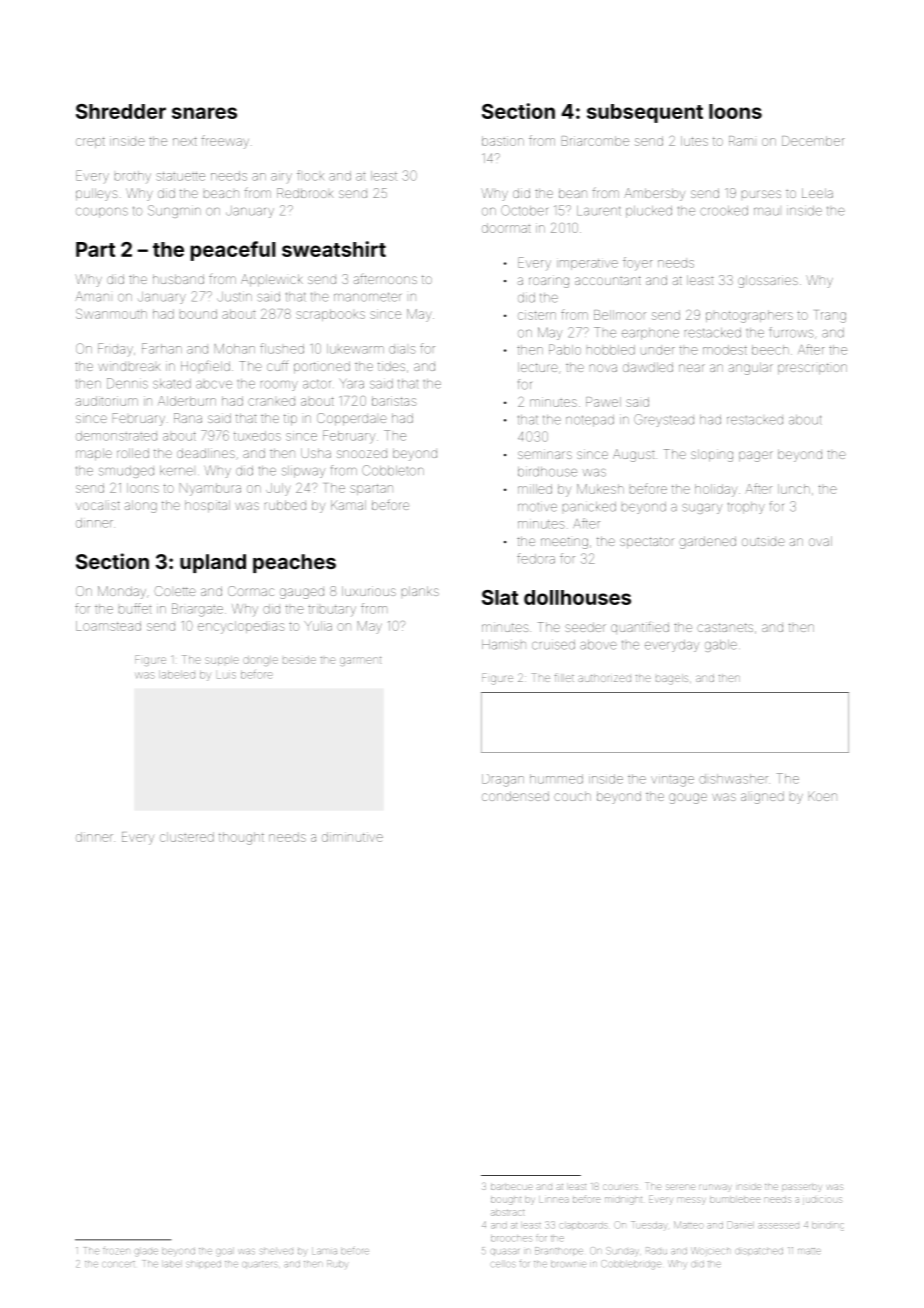  Describe the element at coordinates (187, 401) in the screenshot. I see `Alderburn` at that location.
